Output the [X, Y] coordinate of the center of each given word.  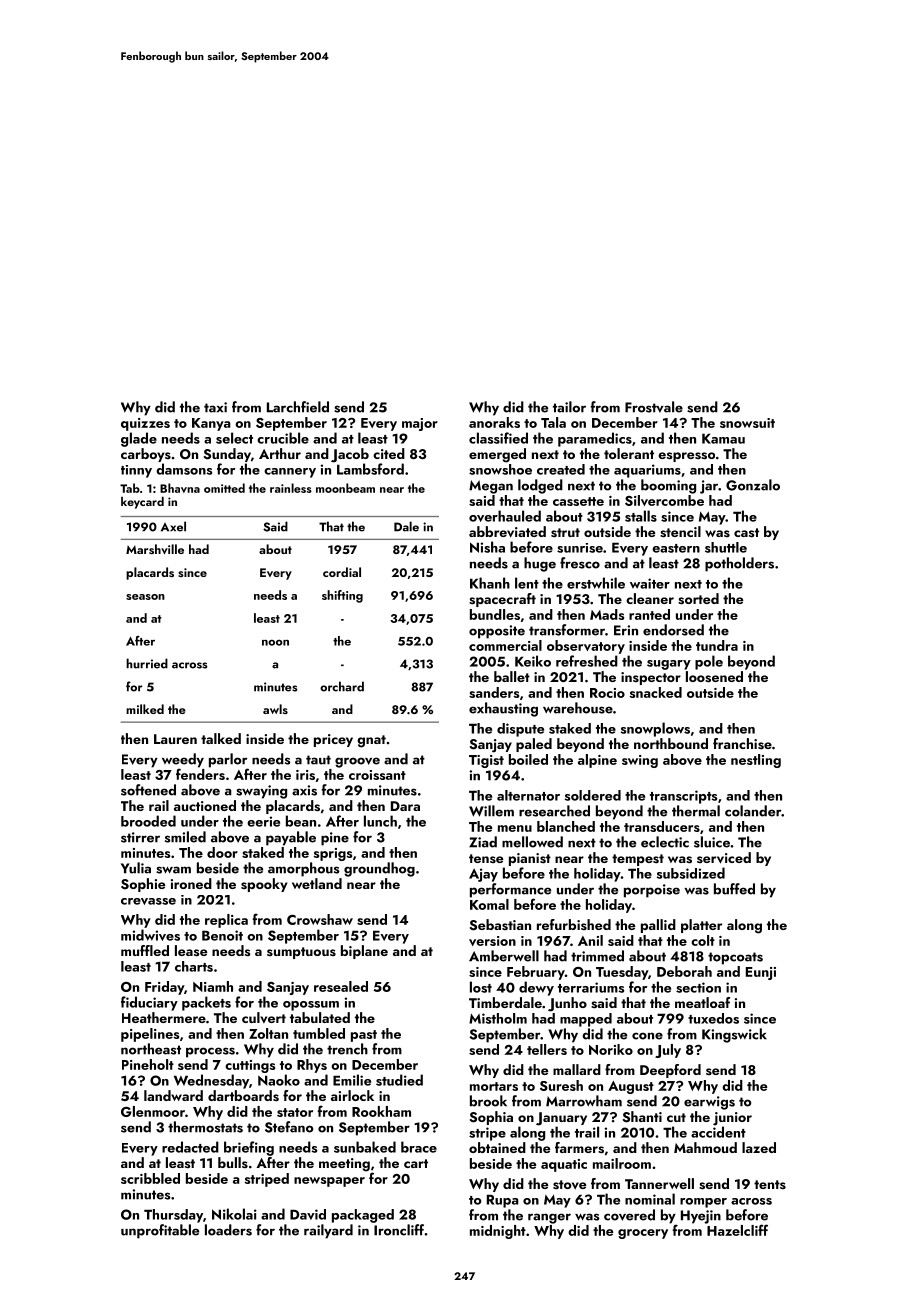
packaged [363, 1216]
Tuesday [622, 973]
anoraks [494, 422]
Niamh [213, 986]
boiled [528, 759]
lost [481, 987]
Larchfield [298, 407]
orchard [342, 686]
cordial [342, 572]
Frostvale [654, 407]
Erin [626, 630]
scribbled [150, 1178]
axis [304, 790]
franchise [742, 744]
